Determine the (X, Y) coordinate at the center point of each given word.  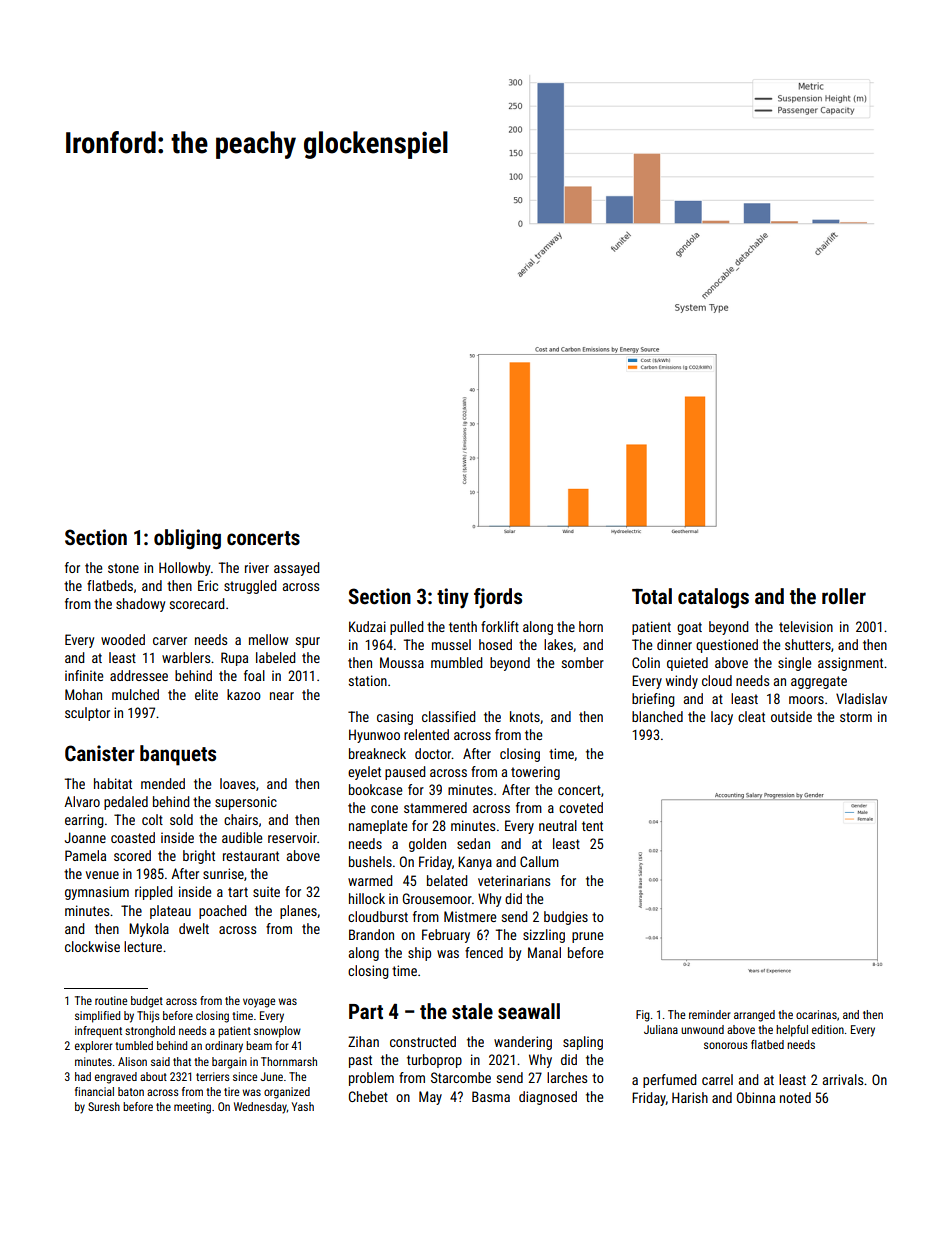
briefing (653, 700)
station (368, 680)
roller (844, 596)
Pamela (85, 855)
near (282, 696)
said (160, 1061)
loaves (237, 783)
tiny (453, 598)
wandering (523, 1043)
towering (535, 773)
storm (856, 717)
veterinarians (514, 880)
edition (828, 1029)
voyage (259, 1003)
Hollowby (184, 569)
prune (587, 937)
